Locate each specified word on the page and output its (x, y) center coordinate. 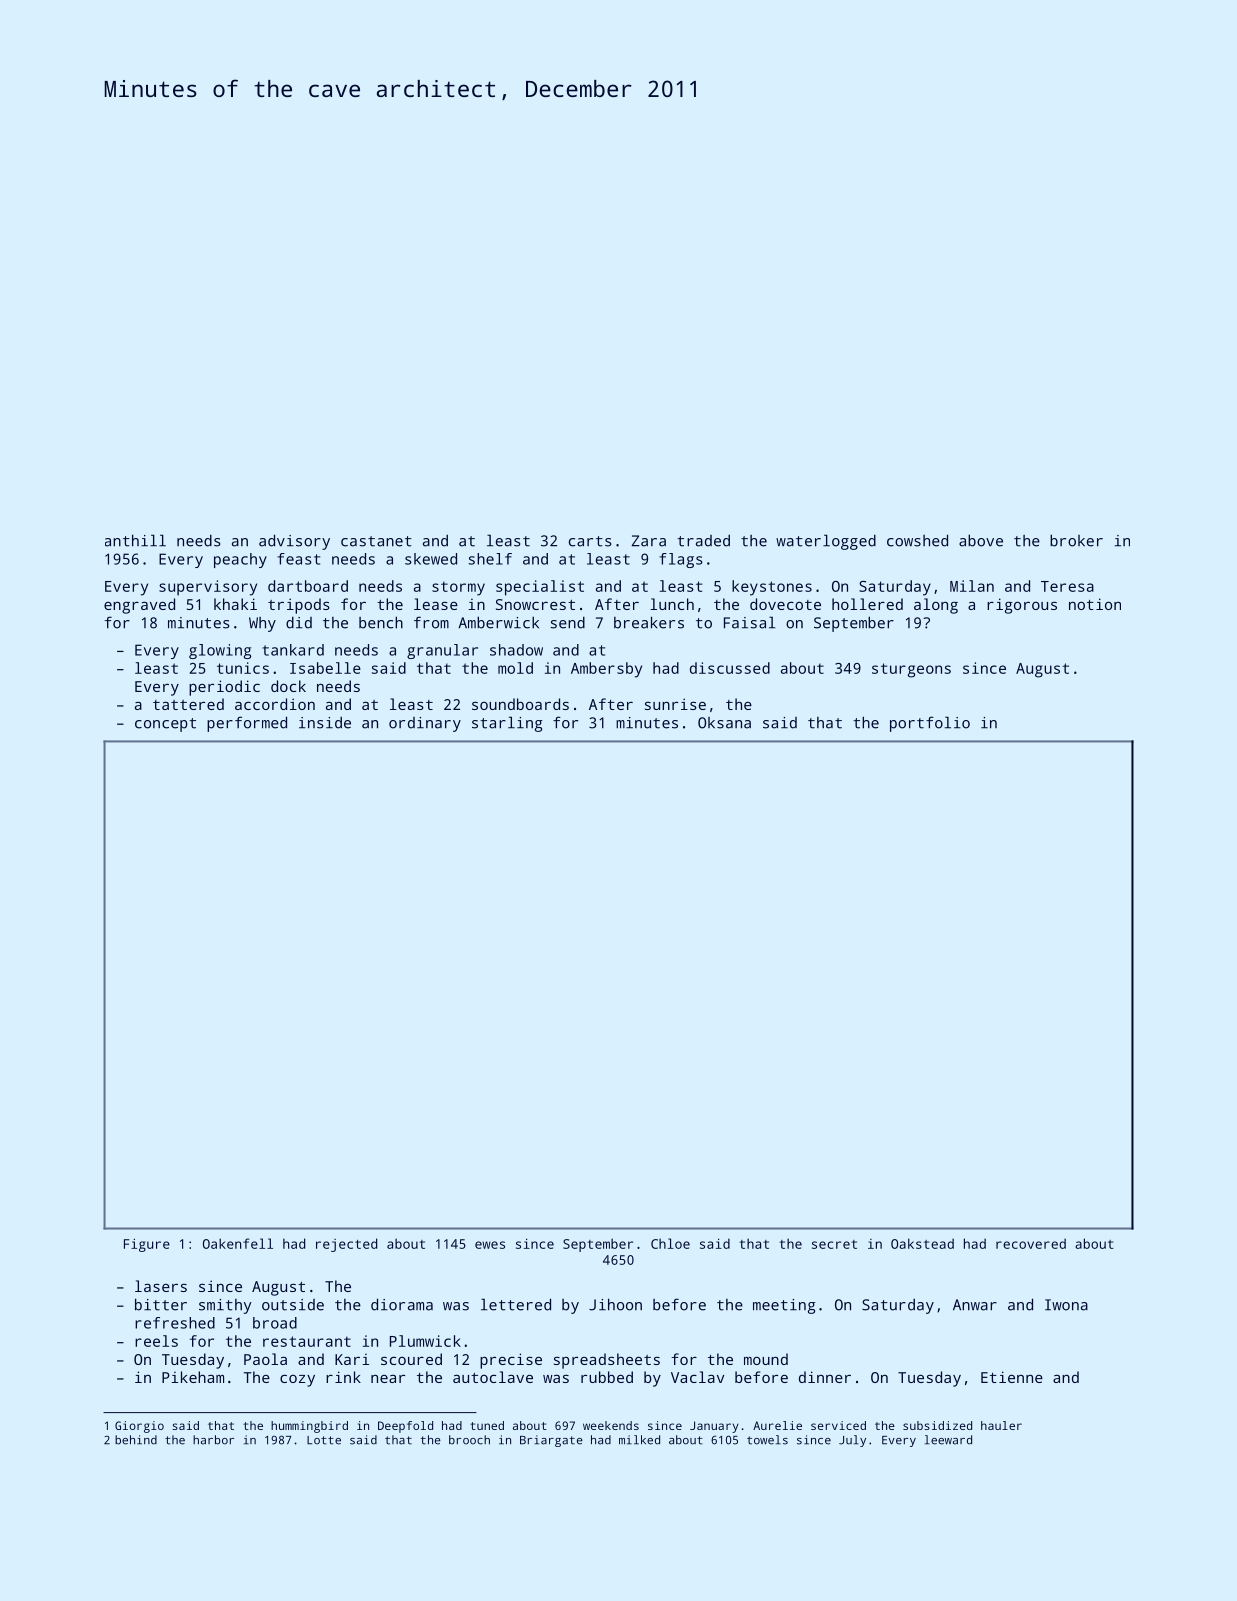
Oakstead (922, 1243)
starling (507, 724)
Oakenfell (238, 1243)
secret (834, 1244)
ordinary (425, 724)
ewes (490, 1245)
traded (703, 541)
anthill (135, 540)
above (981, 540)
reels (156, 1341)
